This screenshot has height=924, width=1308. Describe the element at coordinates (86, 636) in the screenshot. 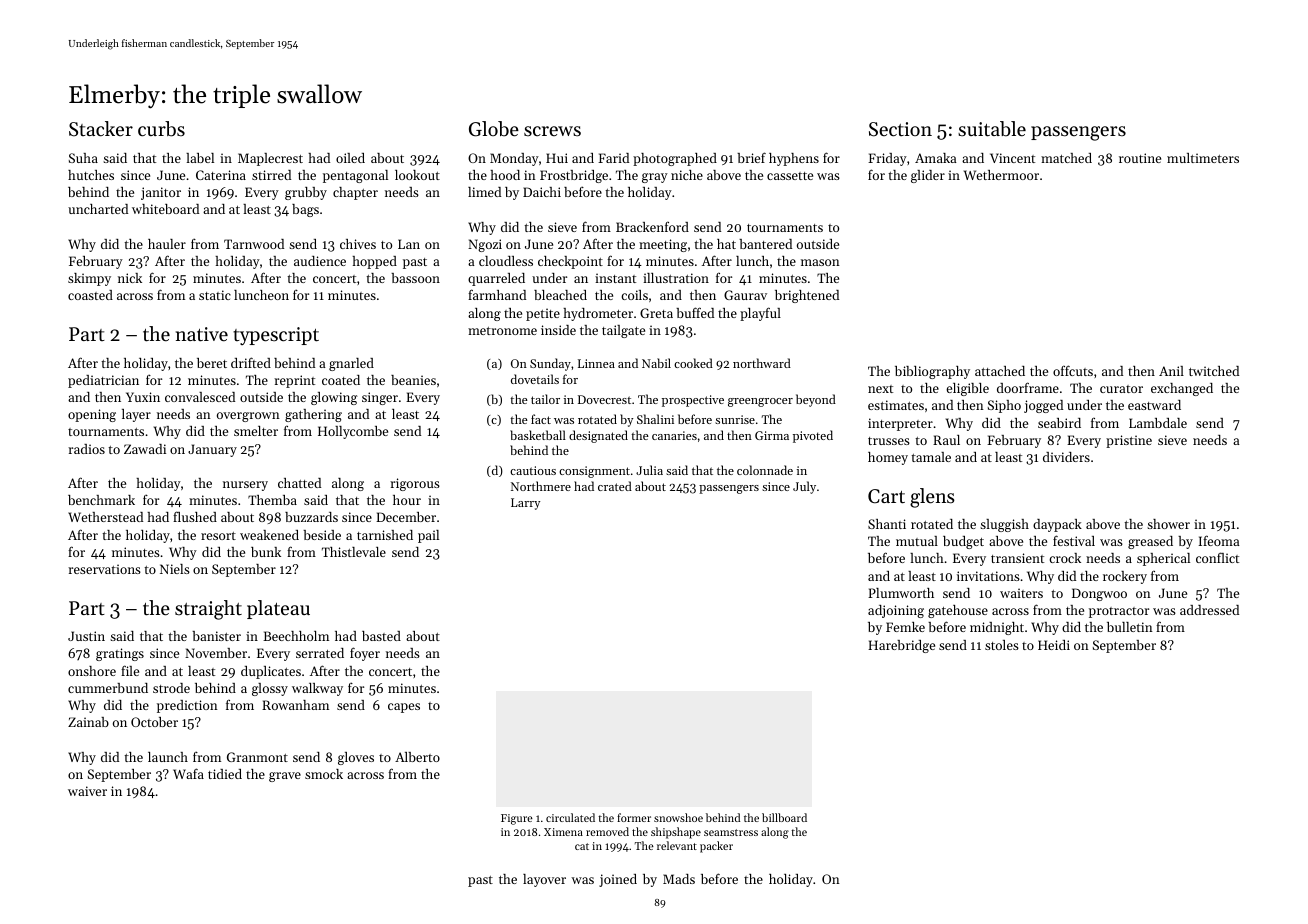

I see `Justin` at that location.
